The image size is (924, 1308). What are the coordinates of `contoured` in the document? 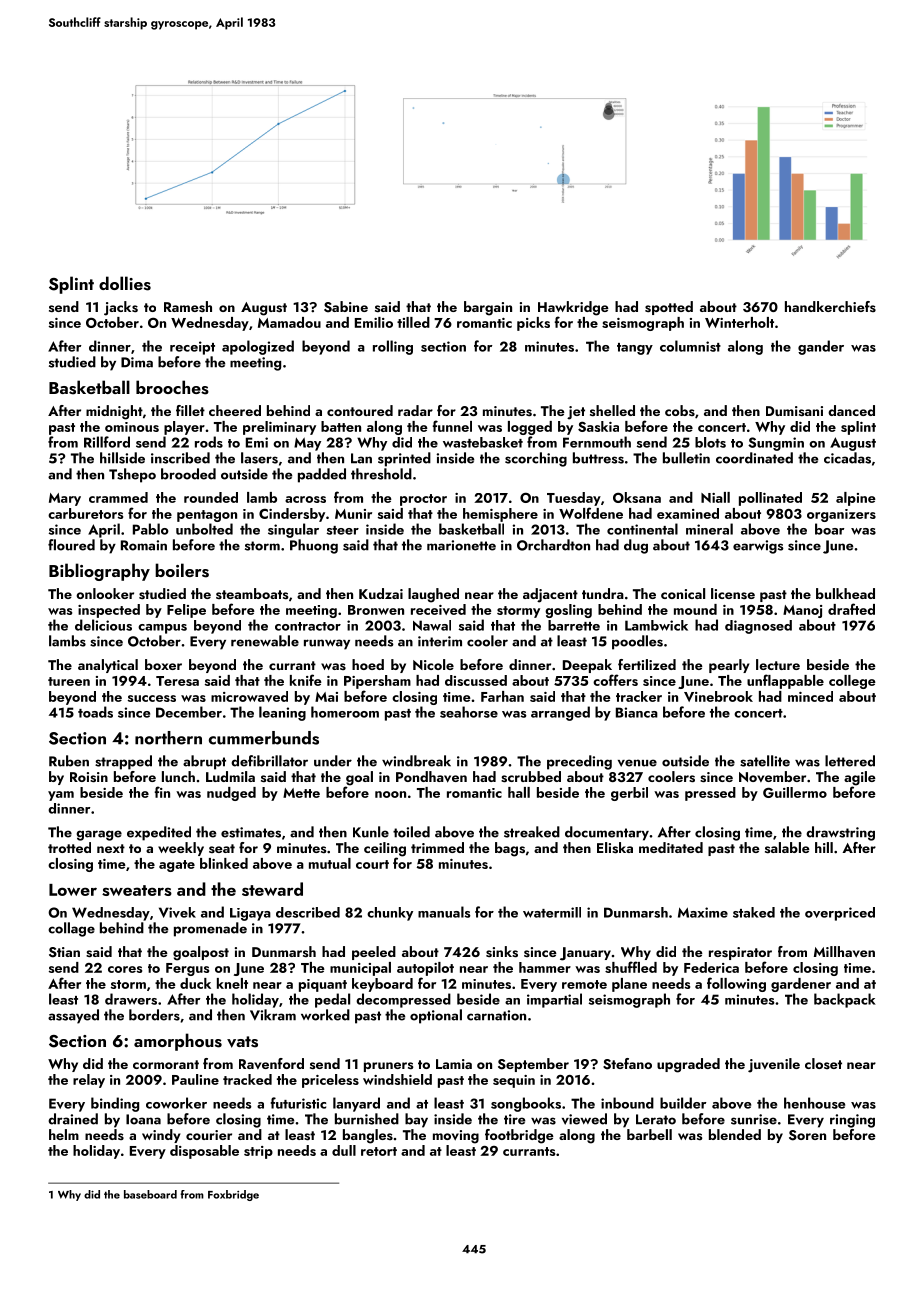 It's located at (360, 410).
